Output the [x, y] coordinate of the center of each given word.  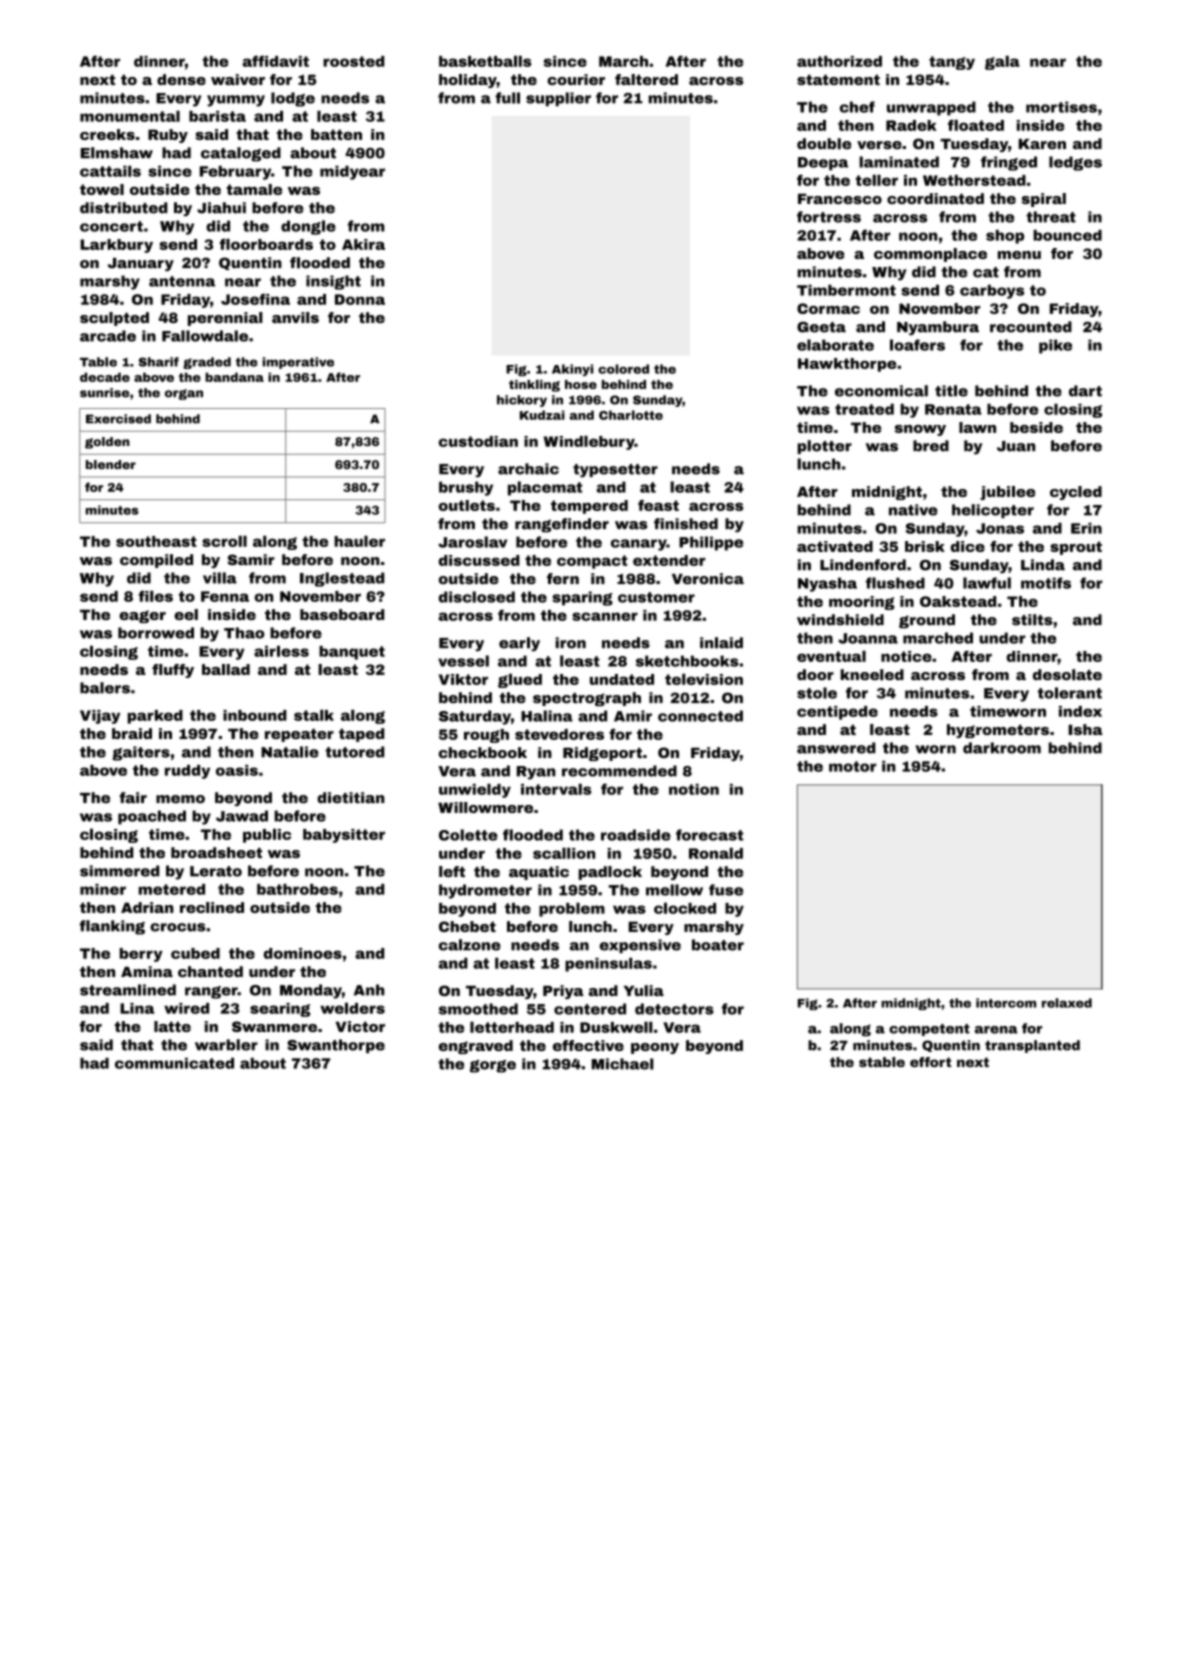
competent [929, 1030]
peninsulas [608, 964]
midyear [352, 172]
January [141, 264]
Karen [1042, 144]
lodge [293, 99]
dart [1085, 391]
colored [623, 369]
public [267, 835]
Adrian [147, 907]
